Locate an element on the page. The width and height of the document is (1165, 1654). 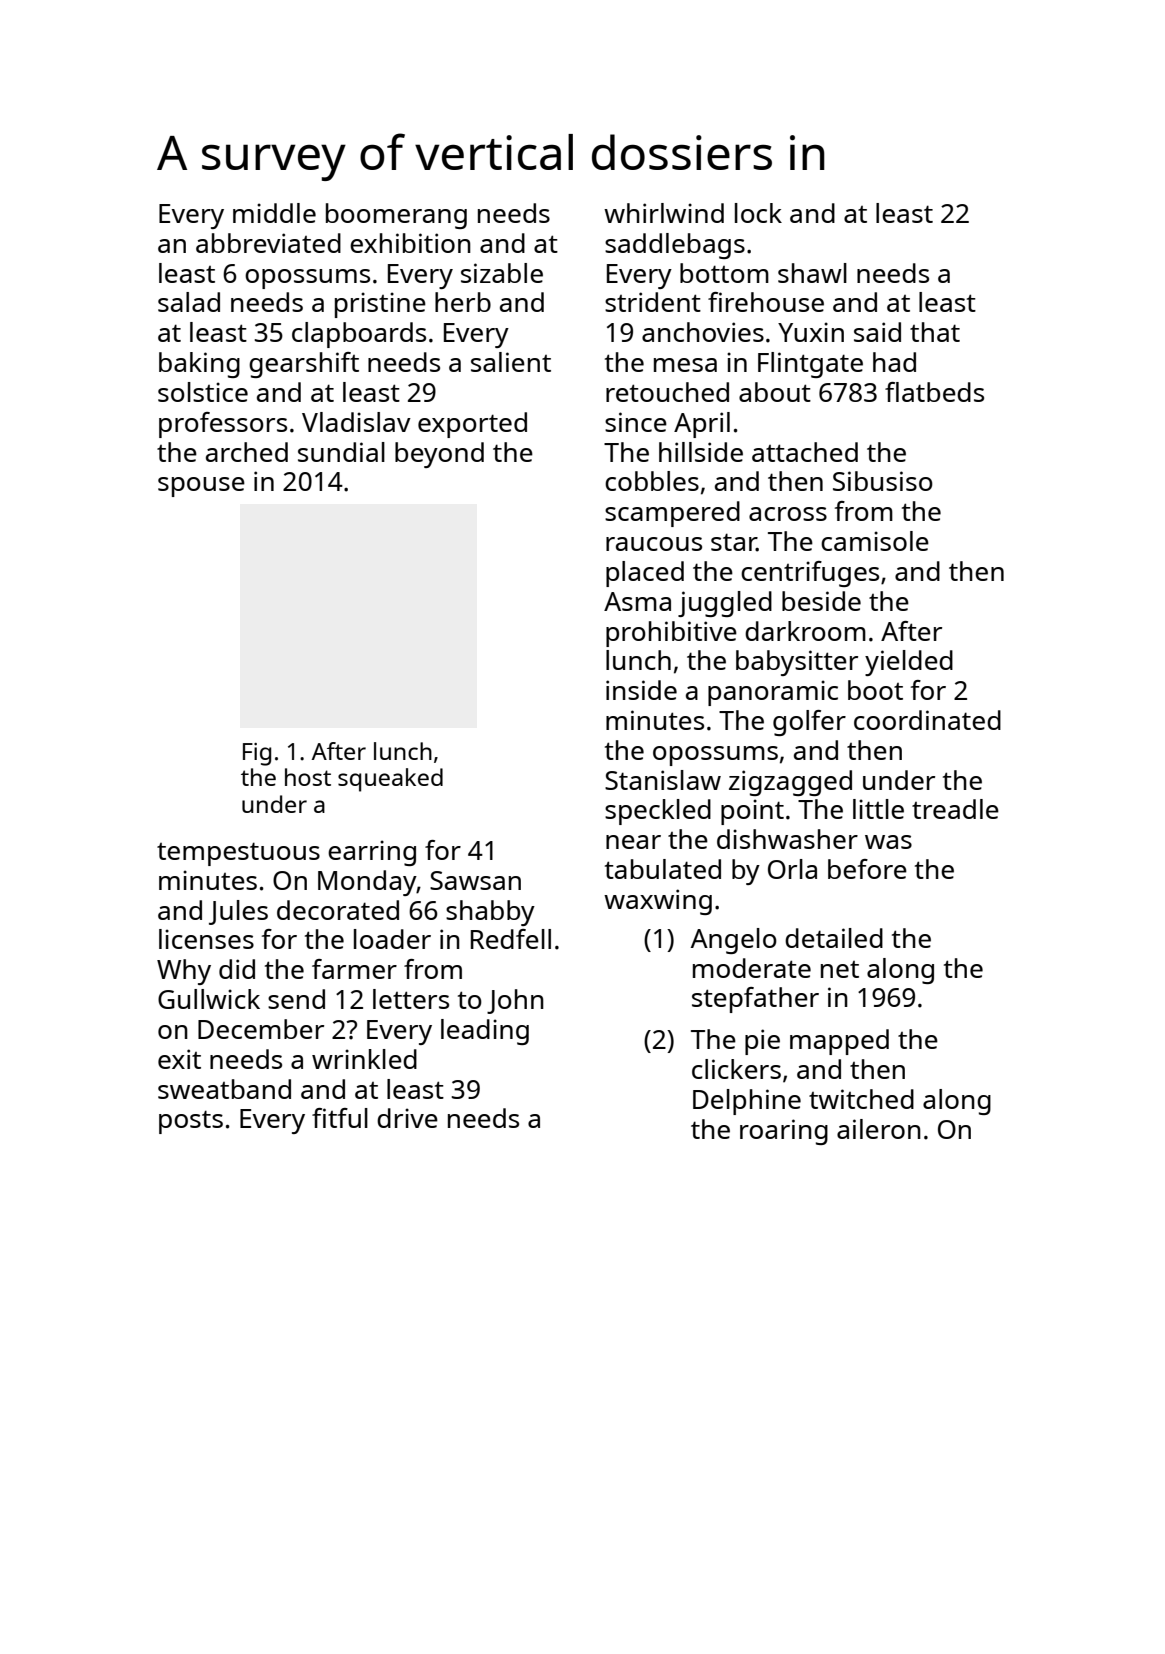
mapped is located at coordinates (839, 1042).
